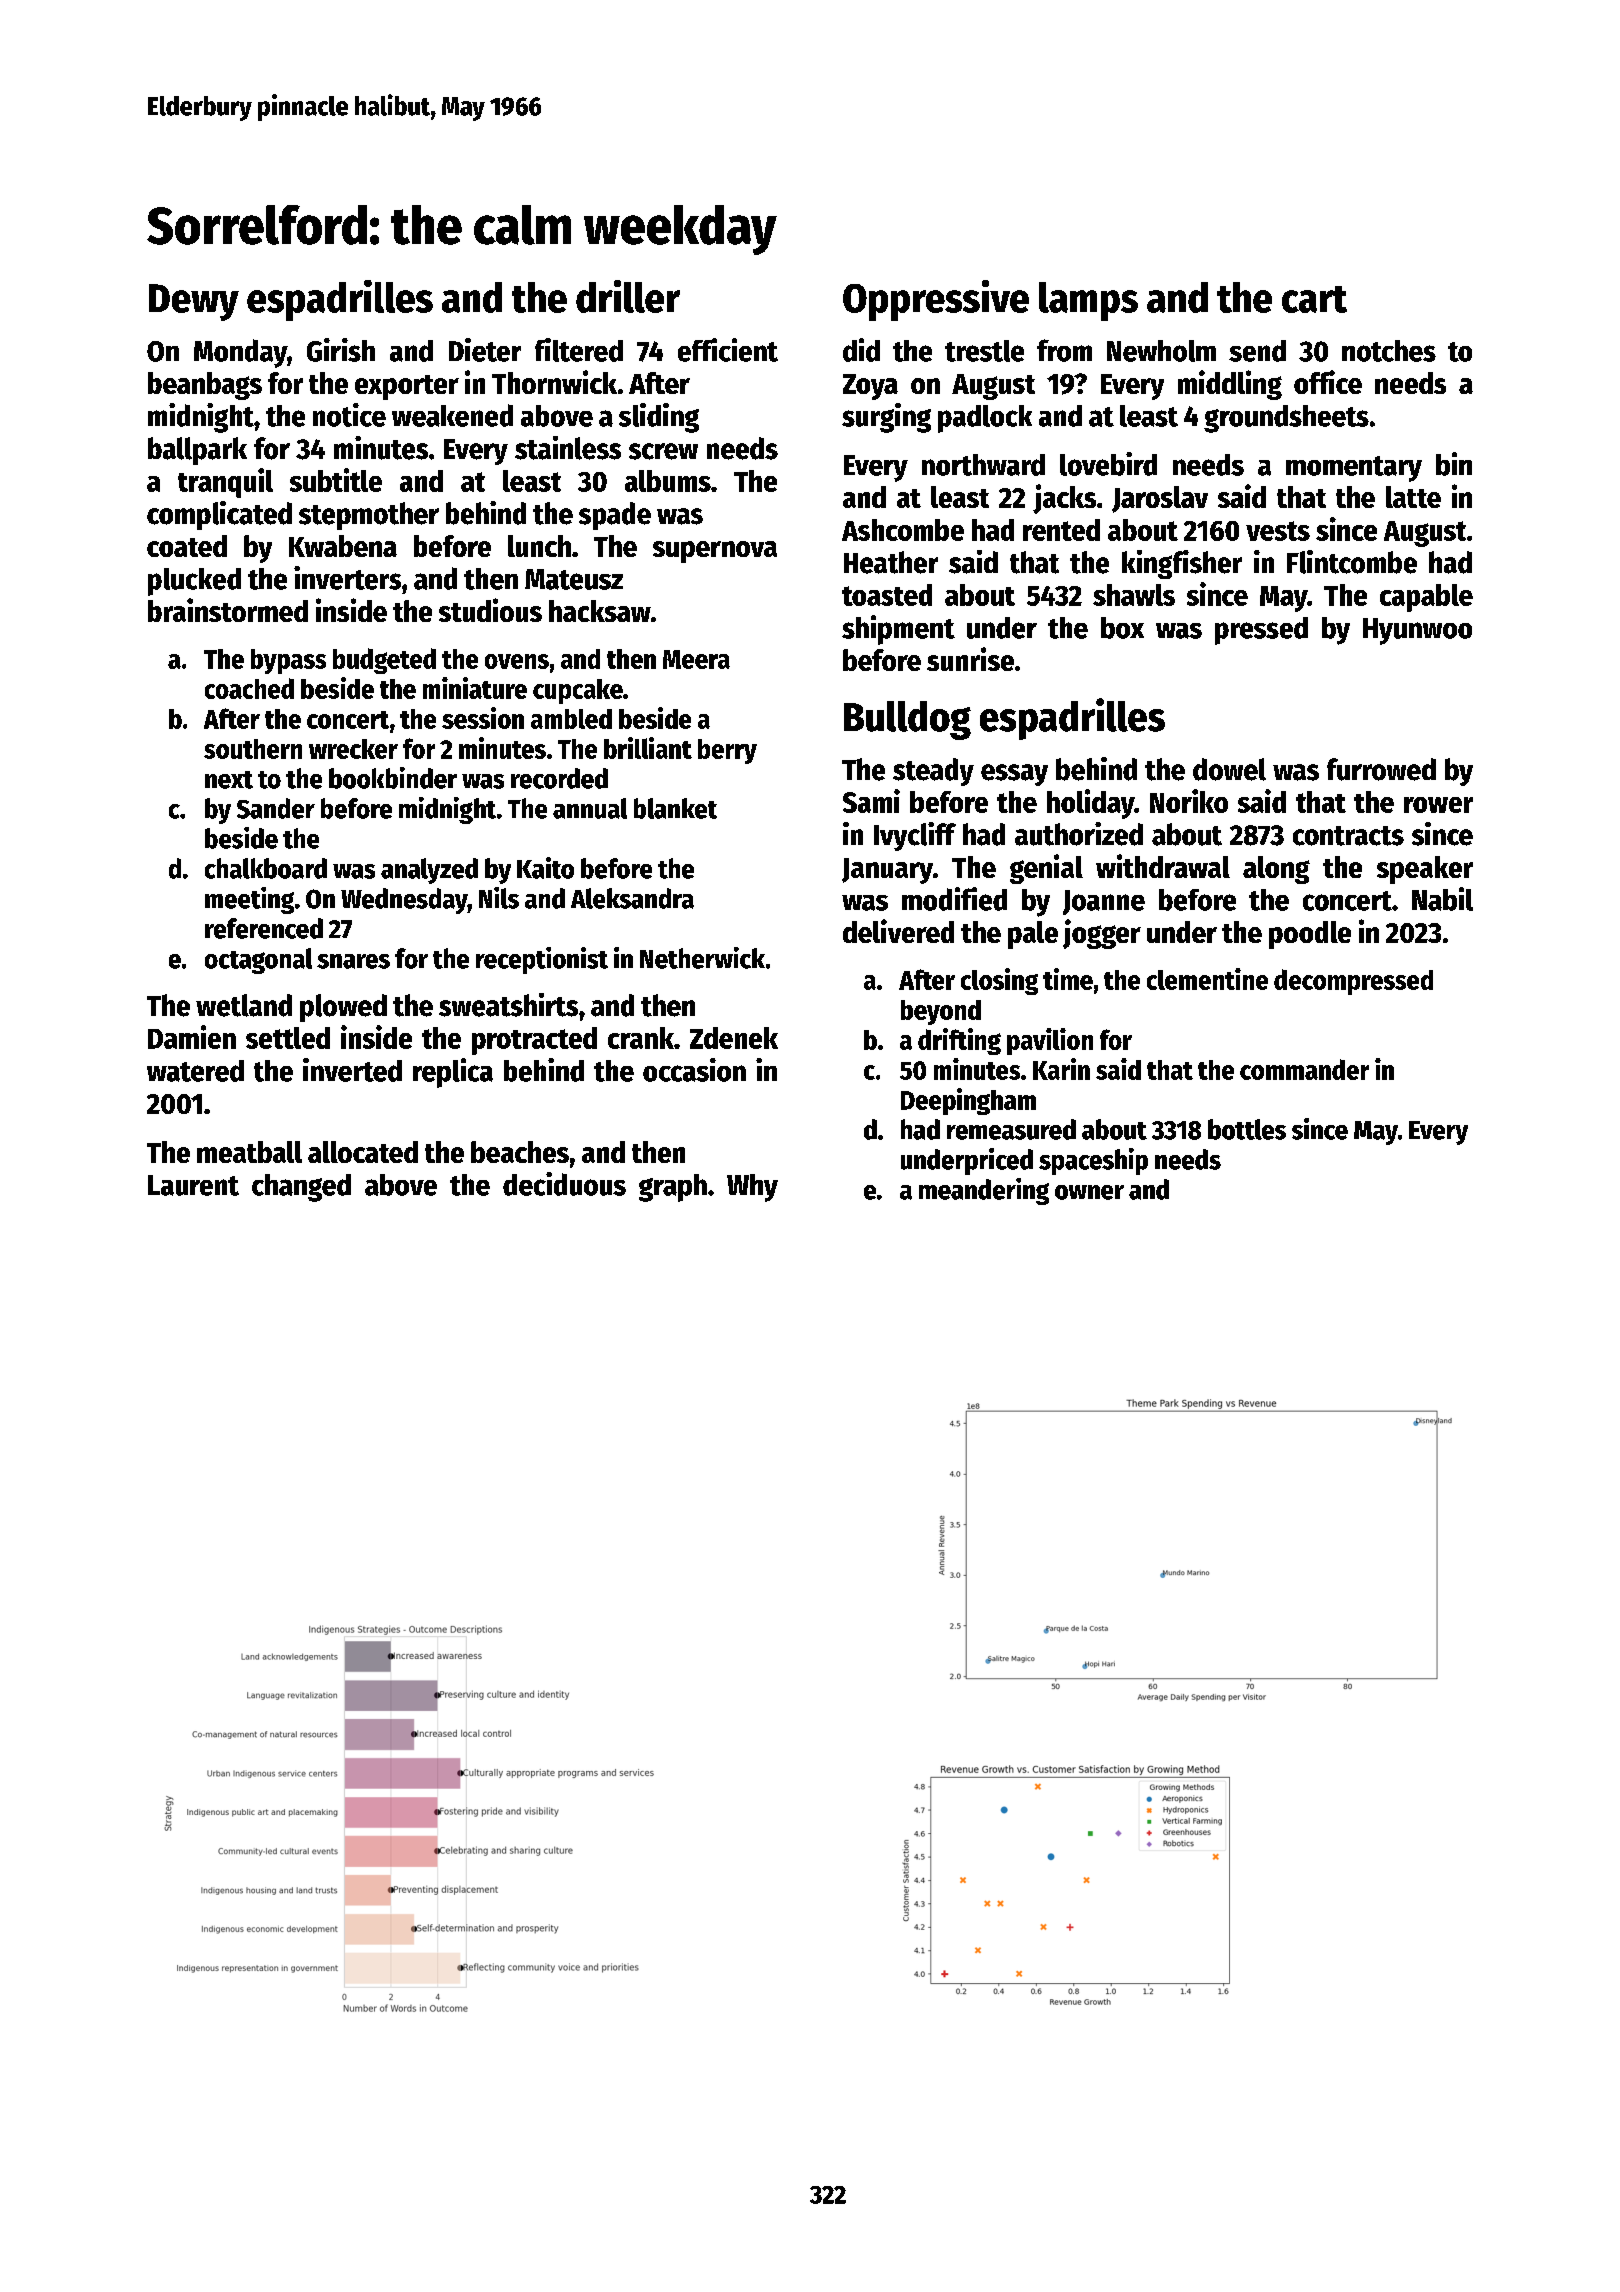  What do you see at coordinates (903, 530) in the screenshot?
I see `Ashcombe` at bounding box center [903, 530].
